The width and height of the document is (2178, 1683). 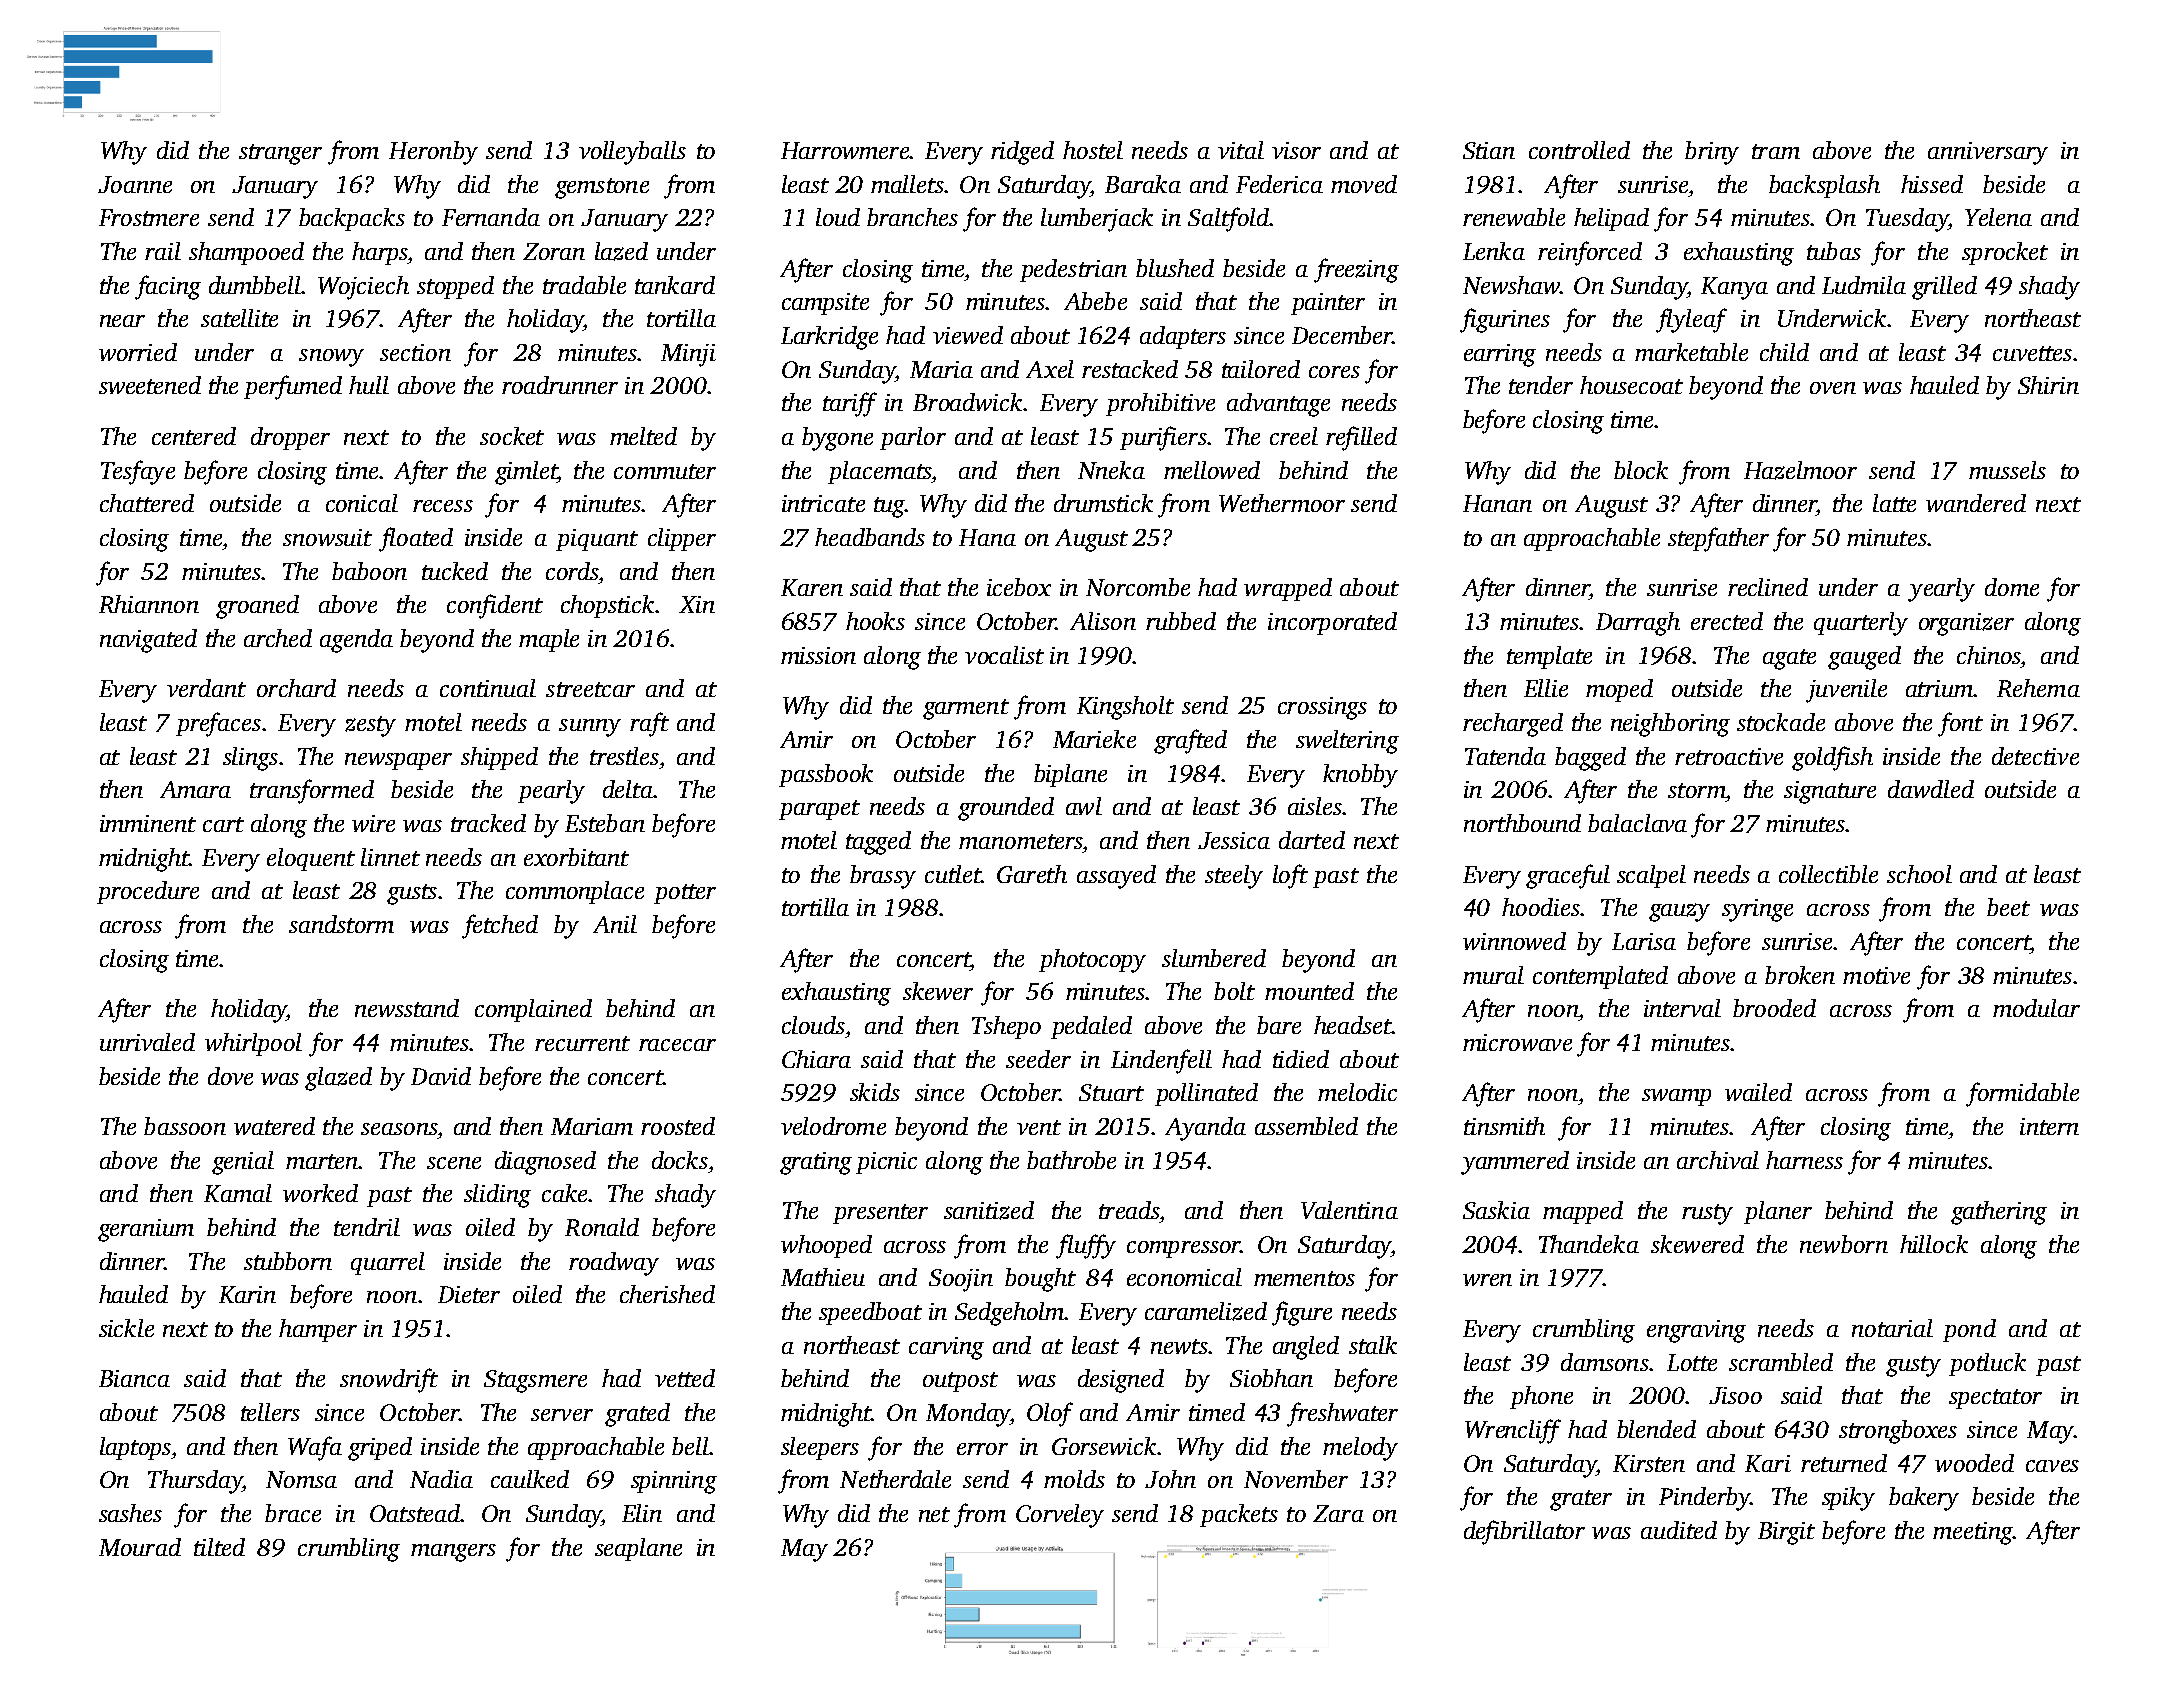 I want to click on vent, so click(x=1039, y=1127).
